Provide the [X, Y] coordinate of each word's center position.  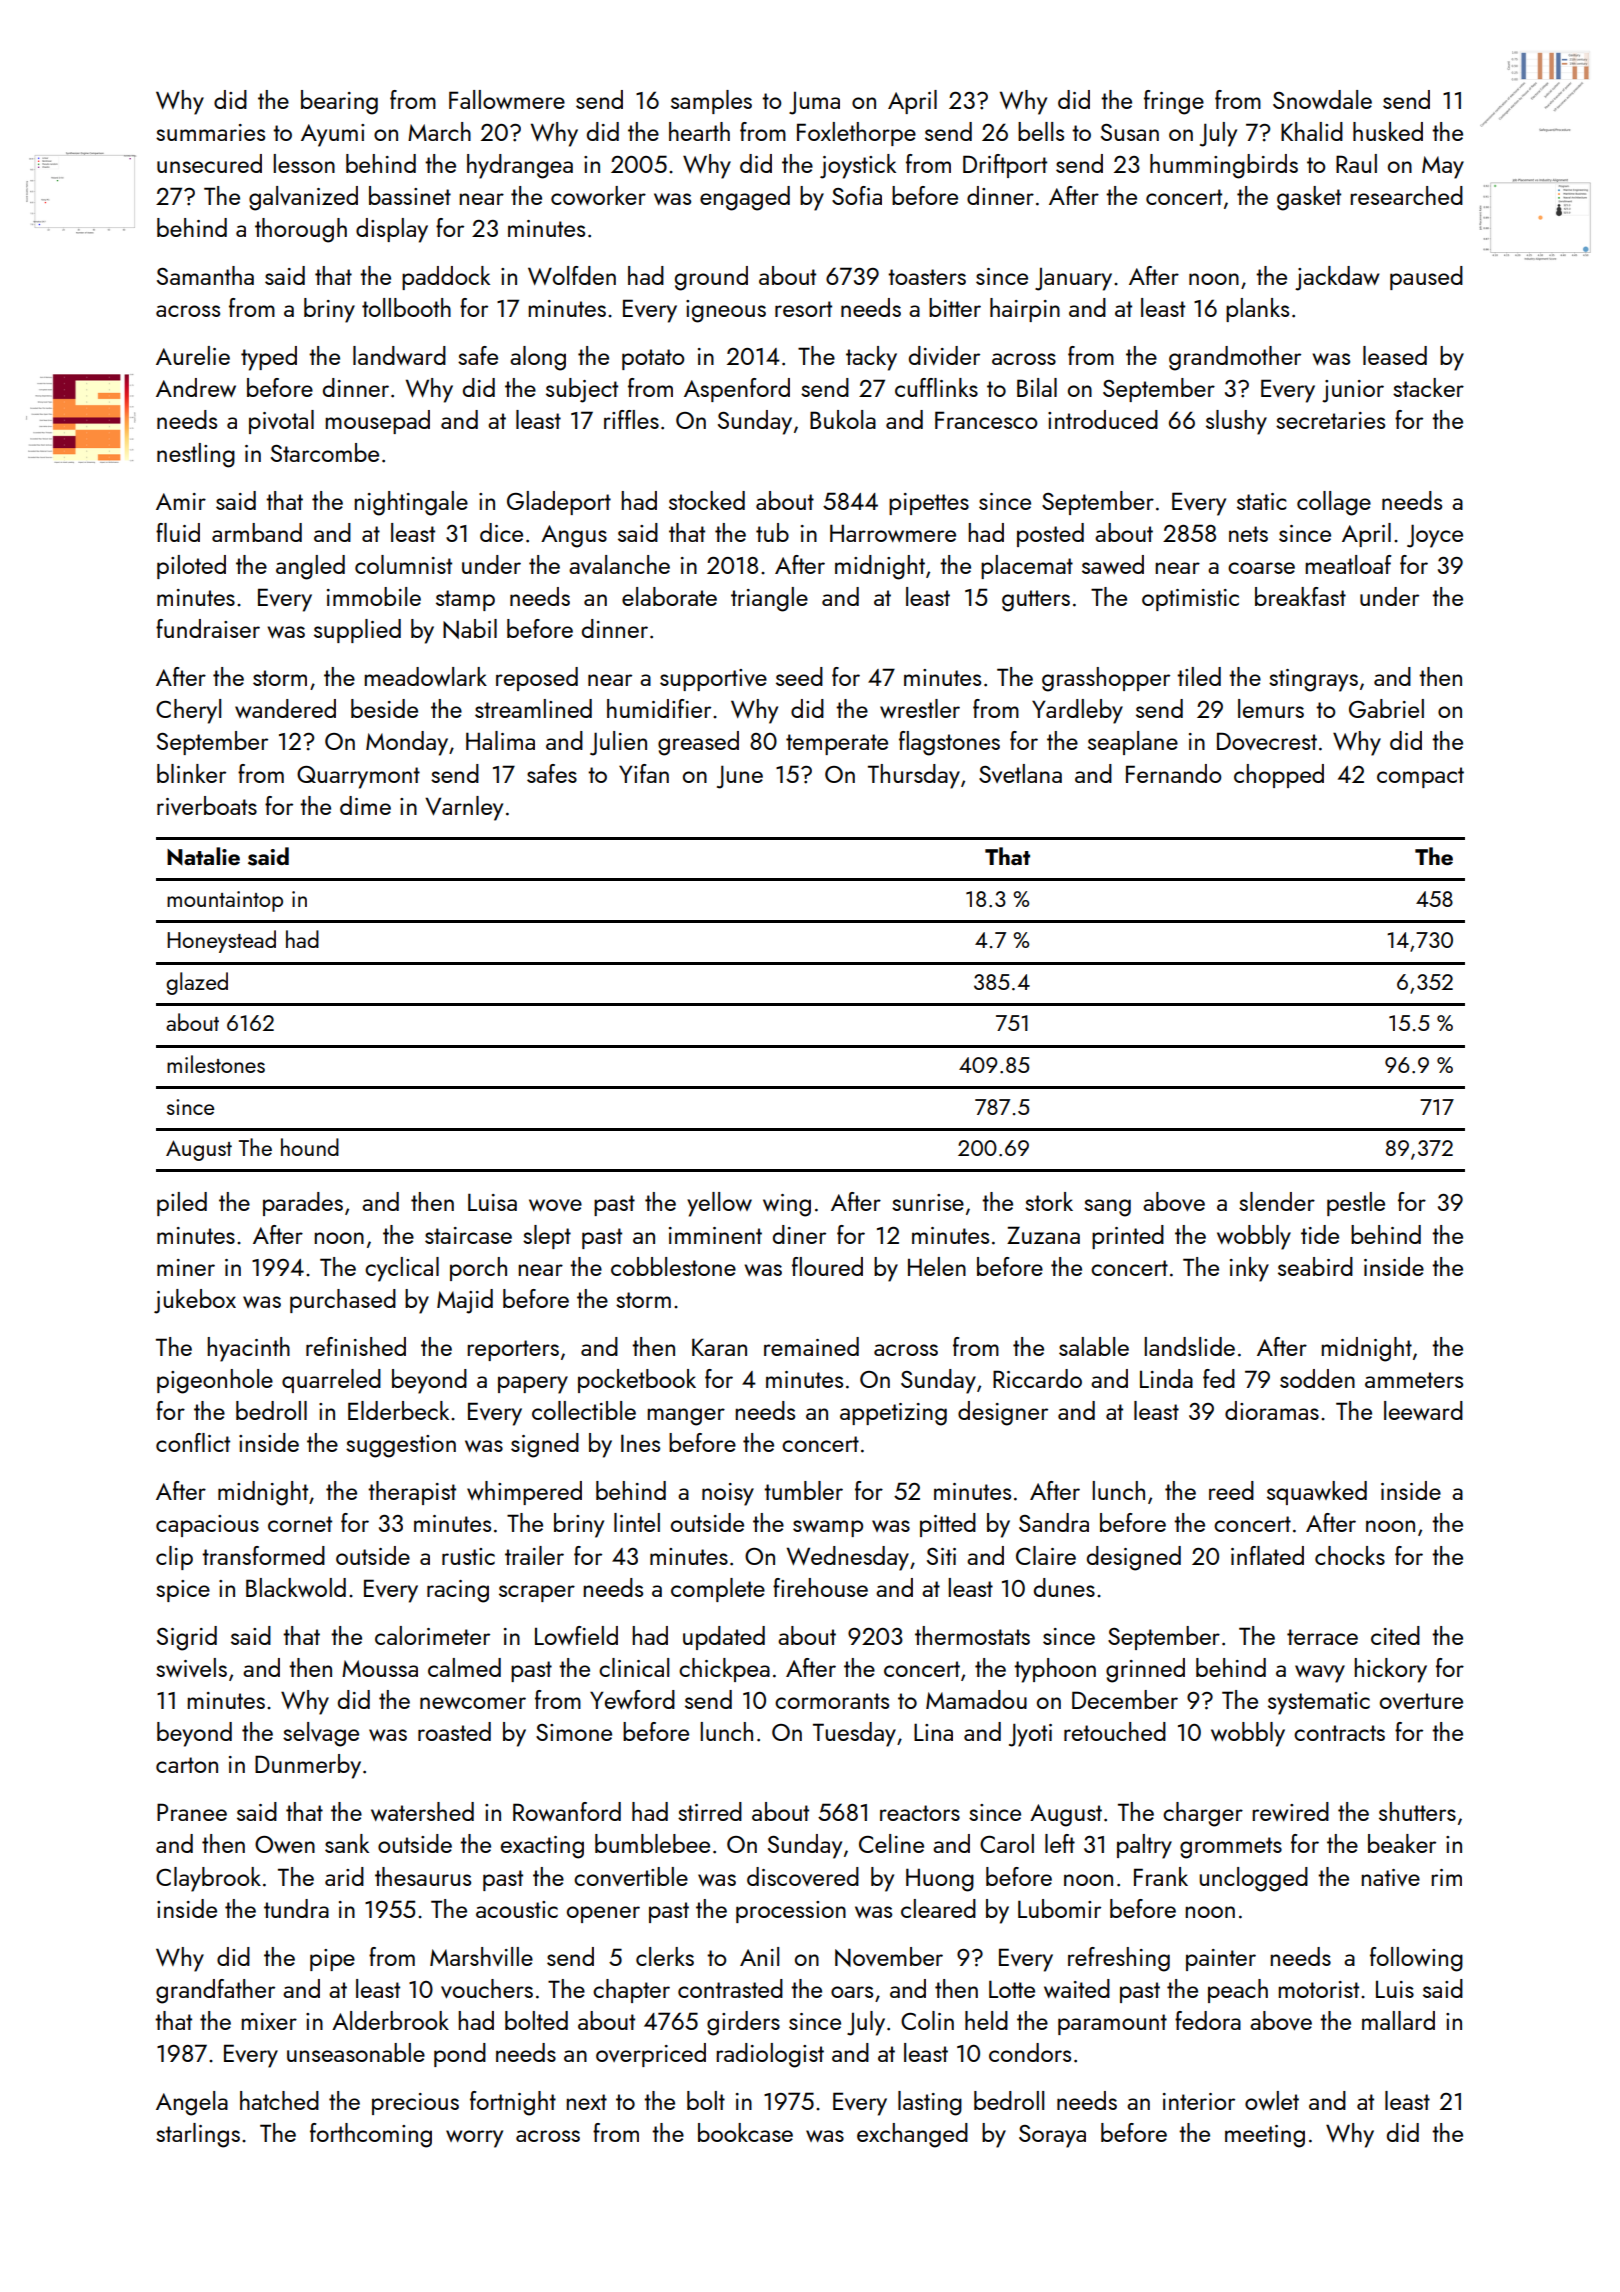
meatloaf [1348, 564]
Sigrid [187, 1638]
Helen [937, 1266]
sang [1107, 1208]
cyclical [402, 1269]
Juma [814, 103]
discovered [803, 1876]
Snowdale [1322, 99]
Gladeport [559, 503]
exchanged [912, 2135]
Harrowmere [893, 533]
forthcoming [371, 2135]
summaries [210, 132]
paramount [1112, 2024]
